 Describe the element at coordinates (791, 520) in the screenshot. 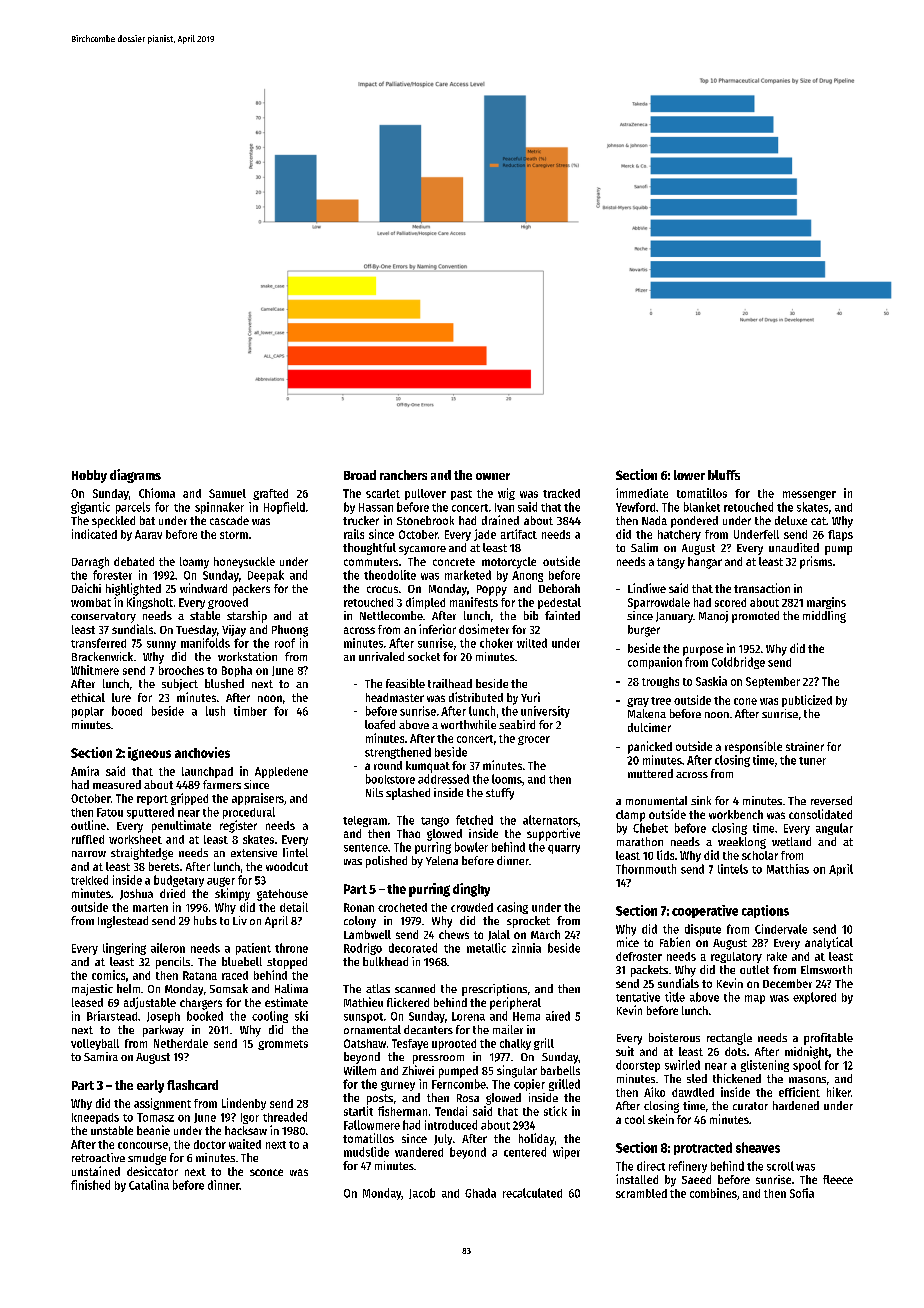

I see `deluxe` at that location.
